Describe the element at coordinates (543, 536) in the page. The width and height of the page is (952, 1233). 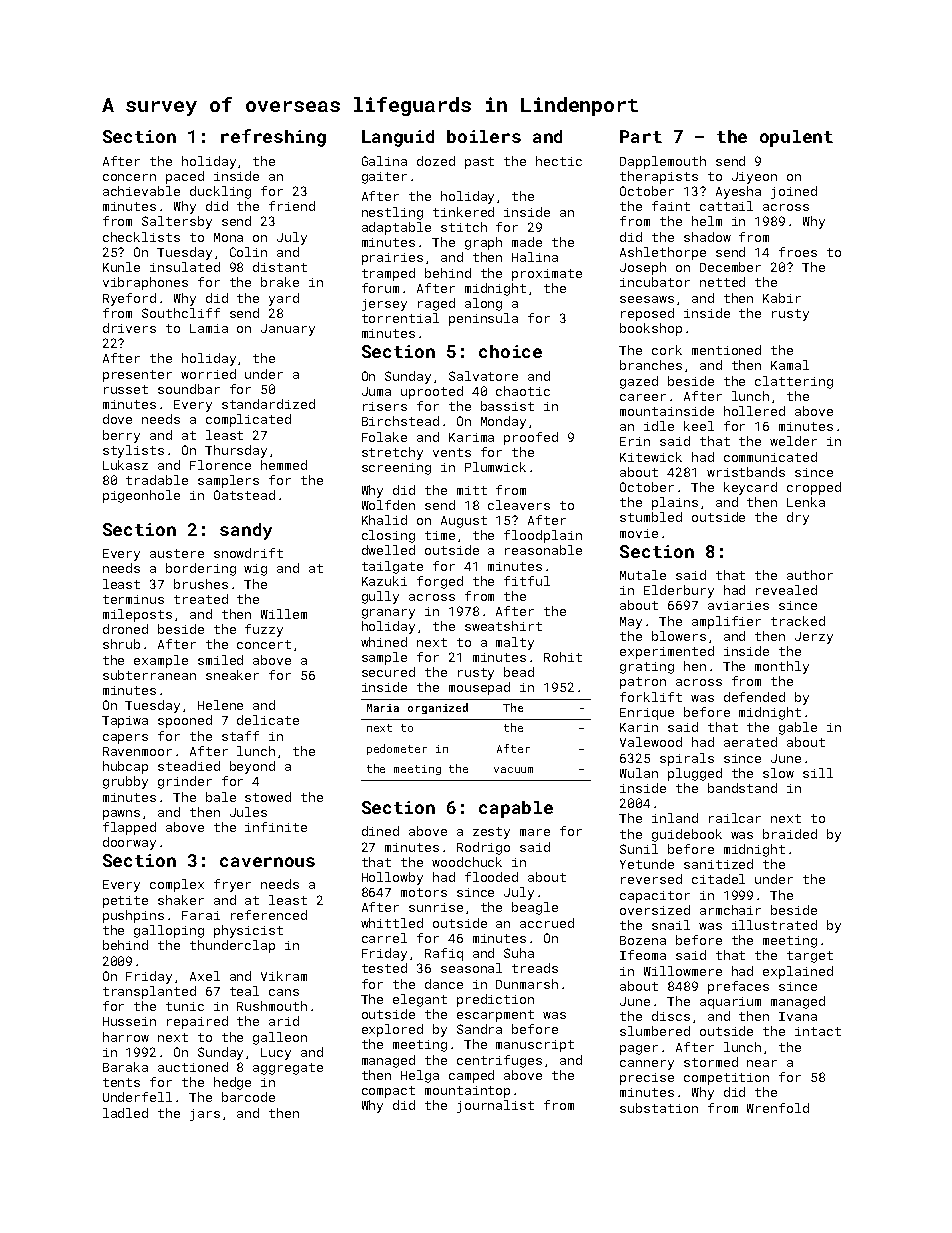
I see `floodplain` at that location.
